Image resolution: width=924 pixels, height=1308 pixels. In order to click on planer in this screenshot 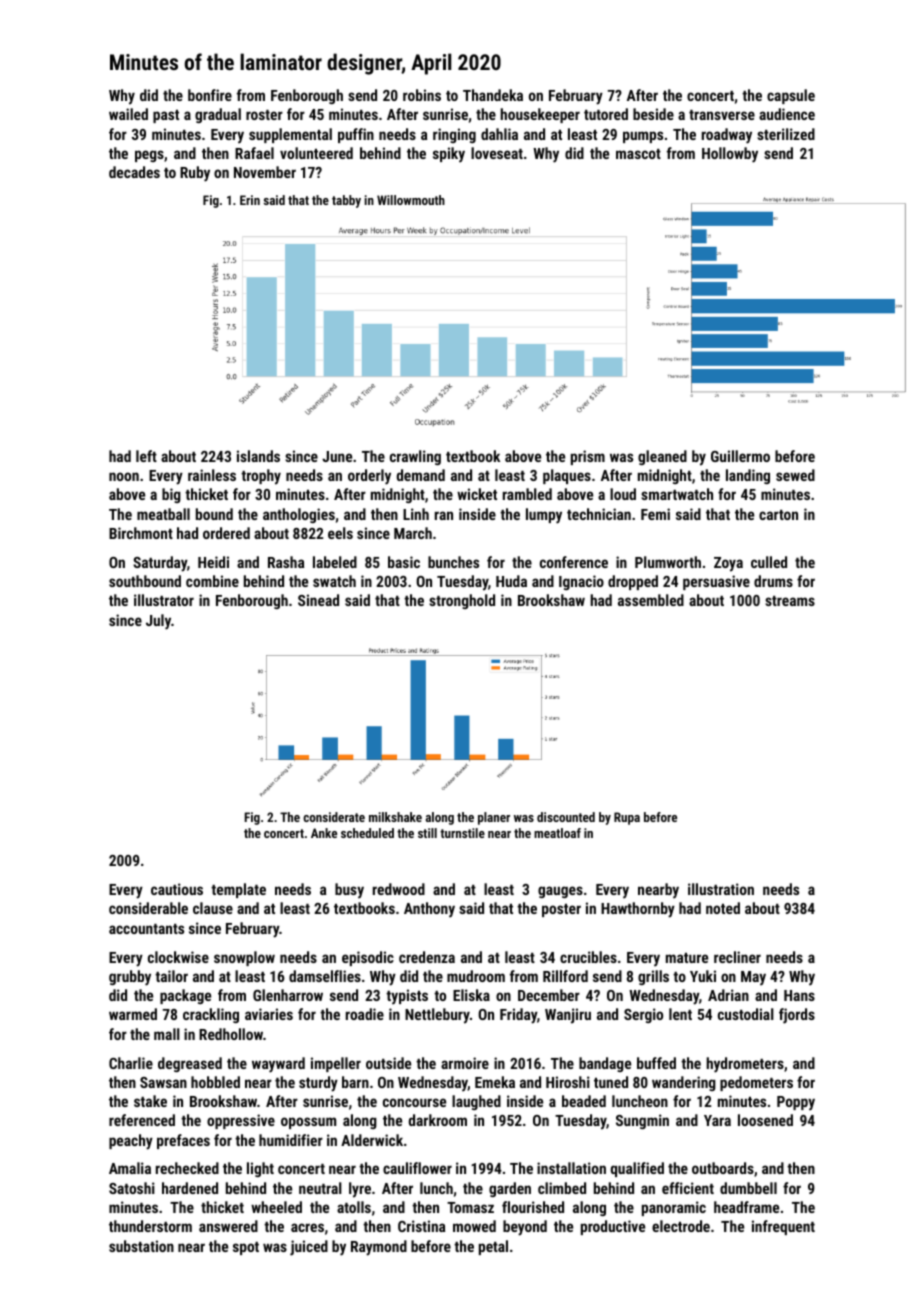, I will do `click(494, 818)`.
